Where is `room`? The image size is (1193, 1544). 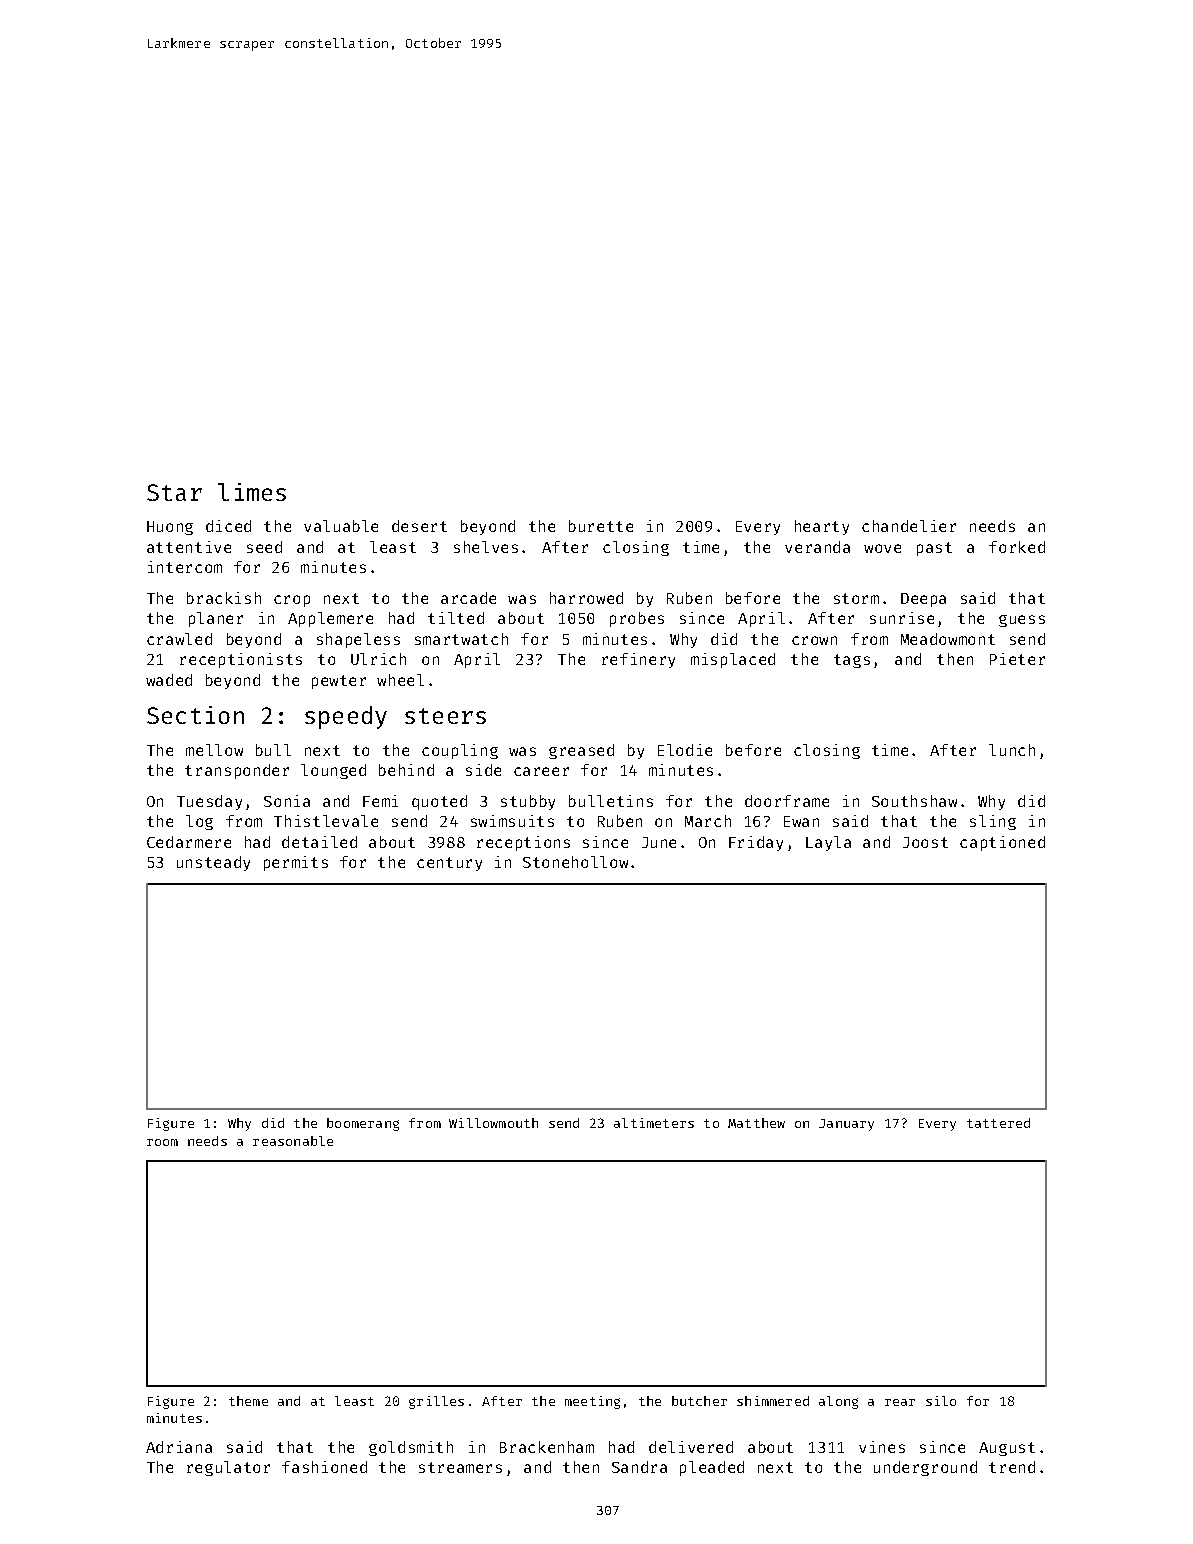
room is located at coordinates (162, 1142).
